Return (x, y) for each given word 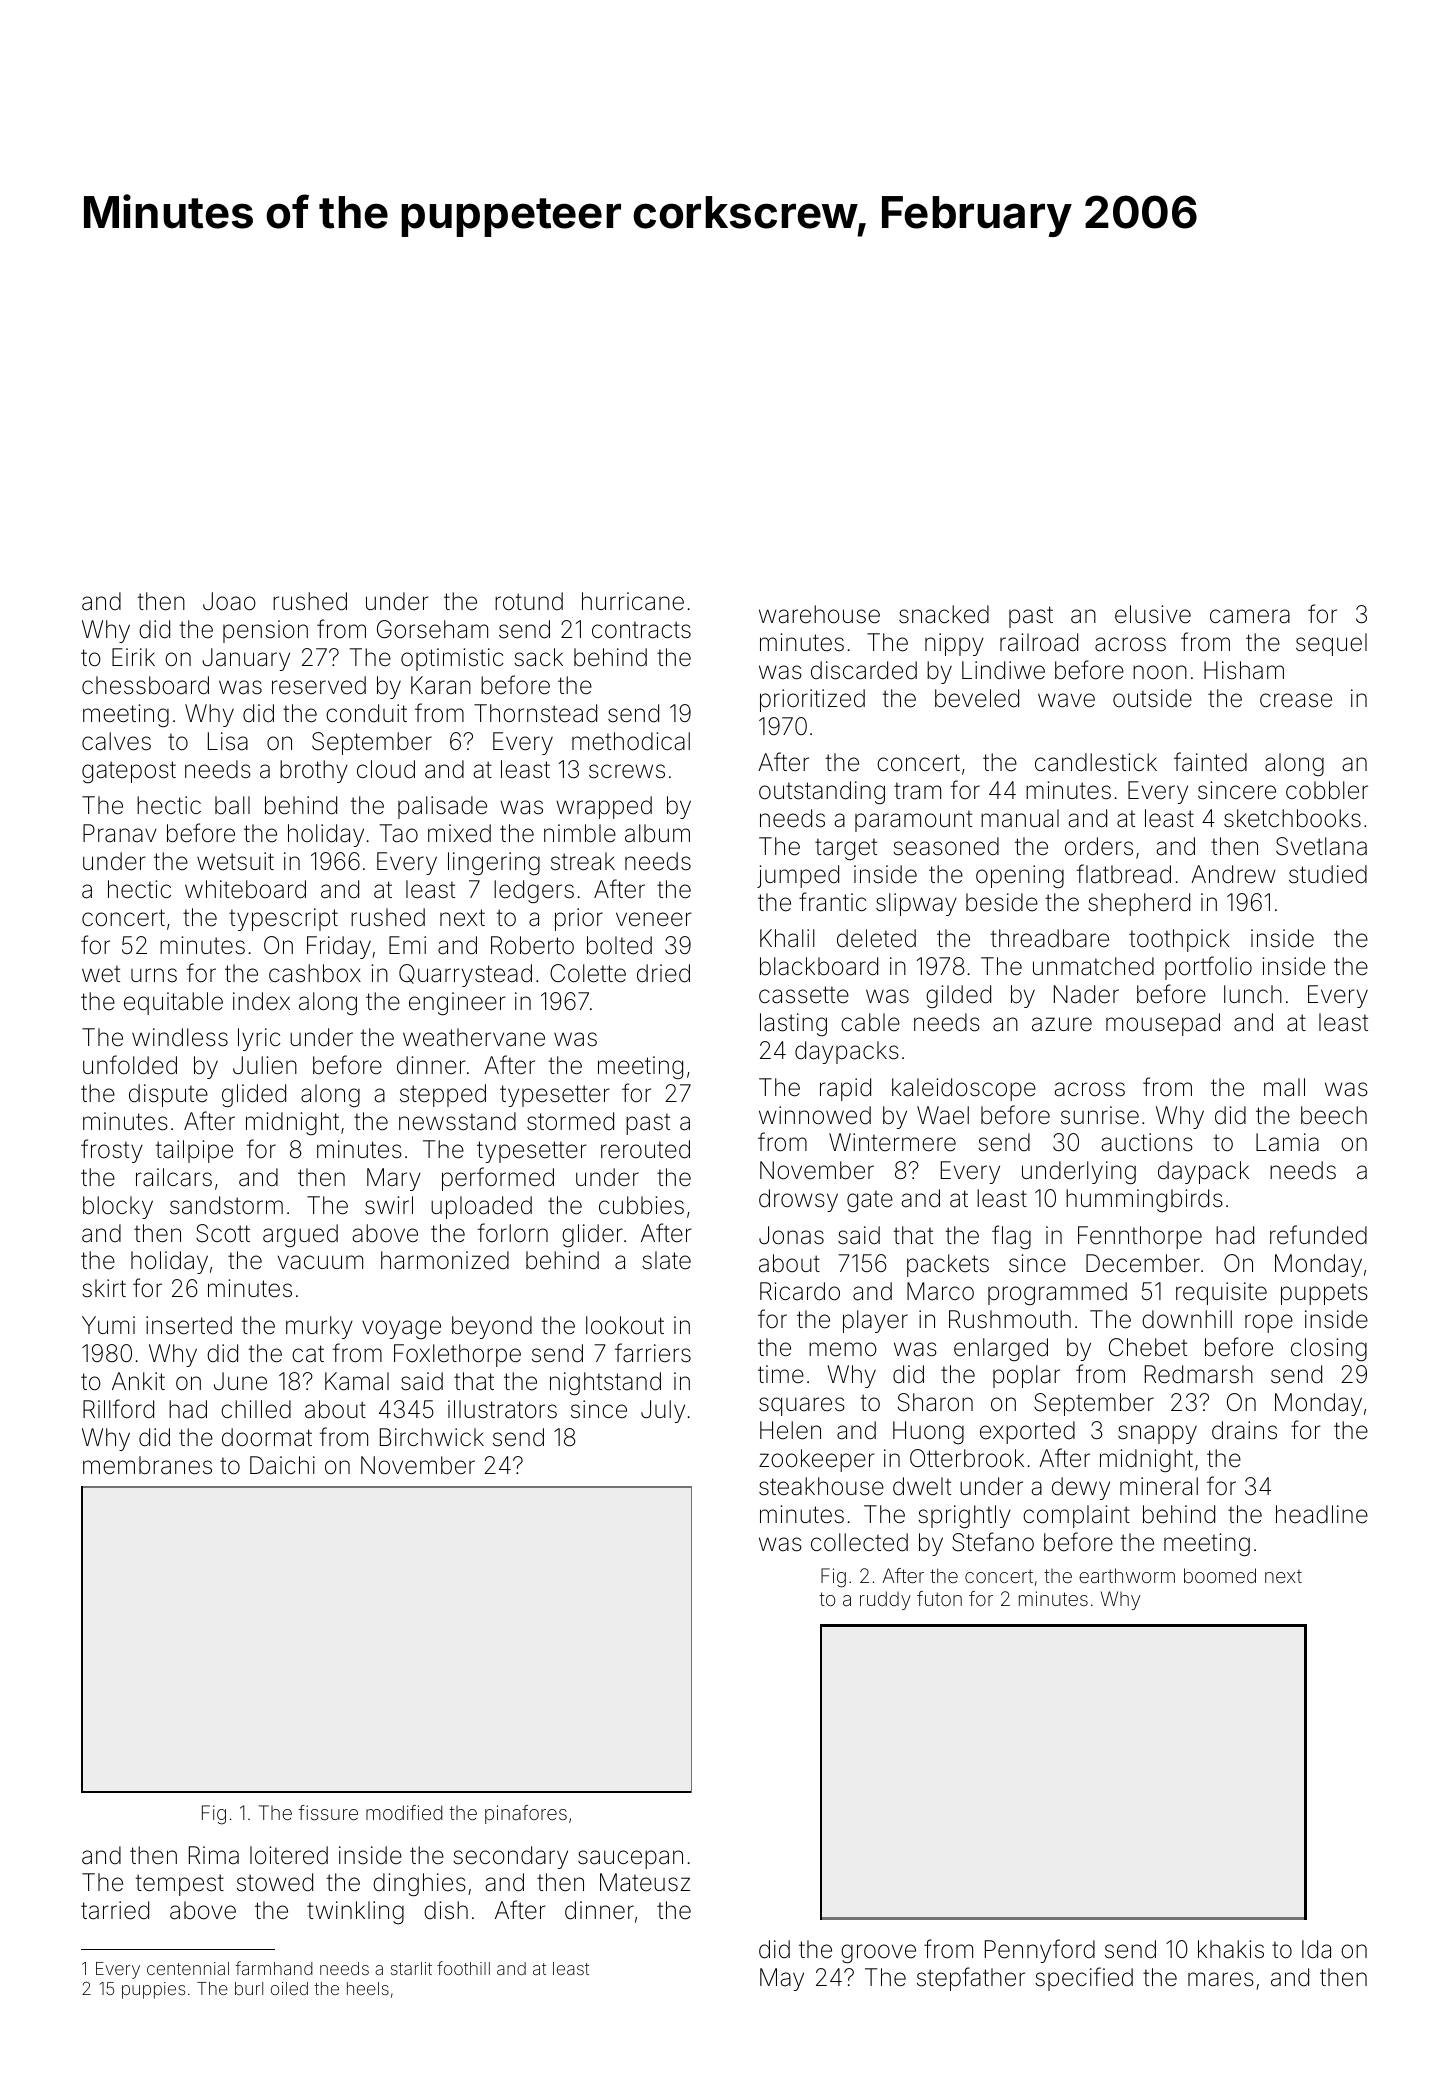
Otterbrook (967, 1458)
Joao (229, 601)
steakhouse (821, 1486)
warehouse (819, 614)
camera (1250, 616)
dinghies (419, 1884)
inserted (189, 1325)
